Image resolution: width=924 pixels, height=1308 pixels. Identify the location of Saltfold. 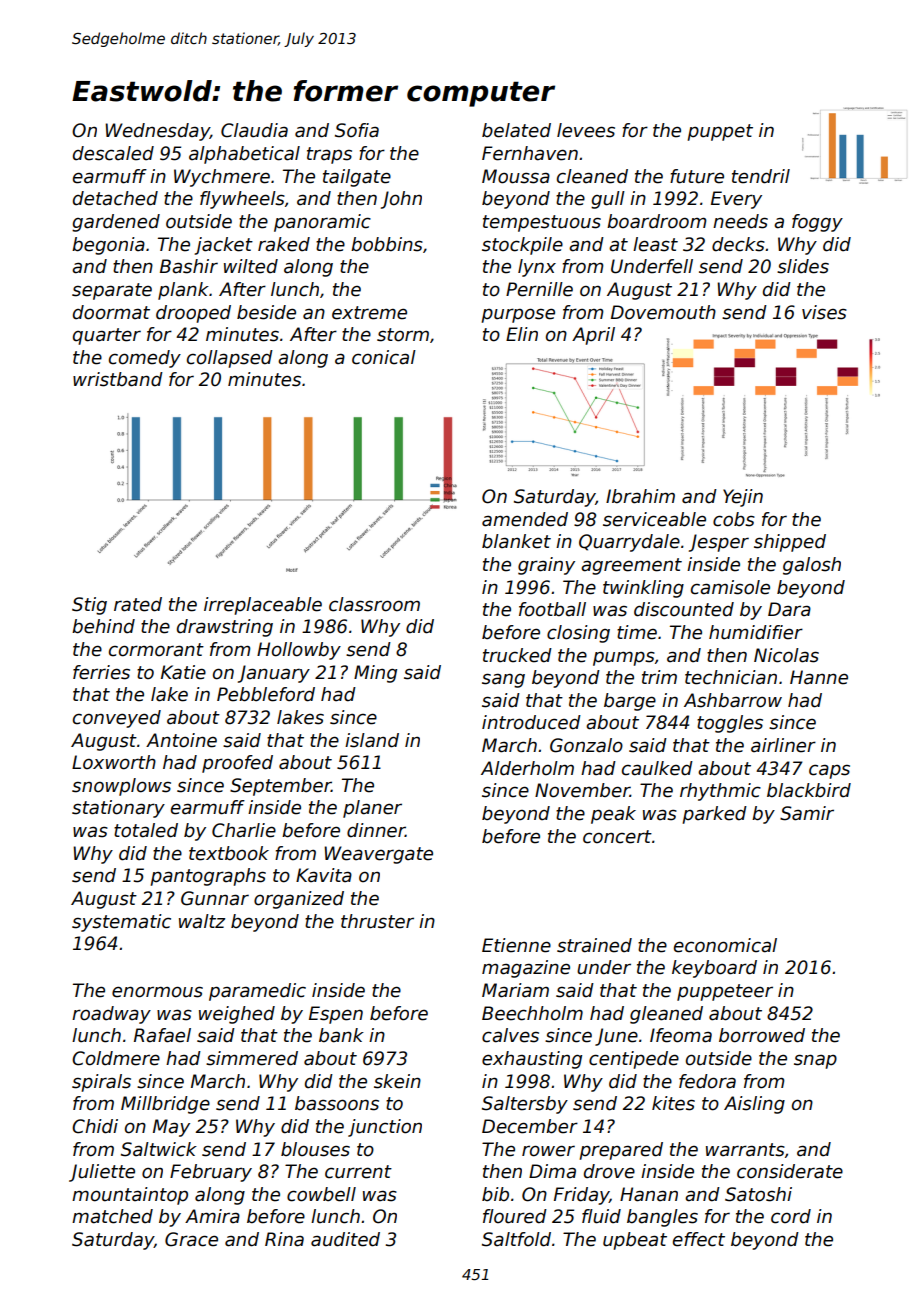
(516, 1239).
